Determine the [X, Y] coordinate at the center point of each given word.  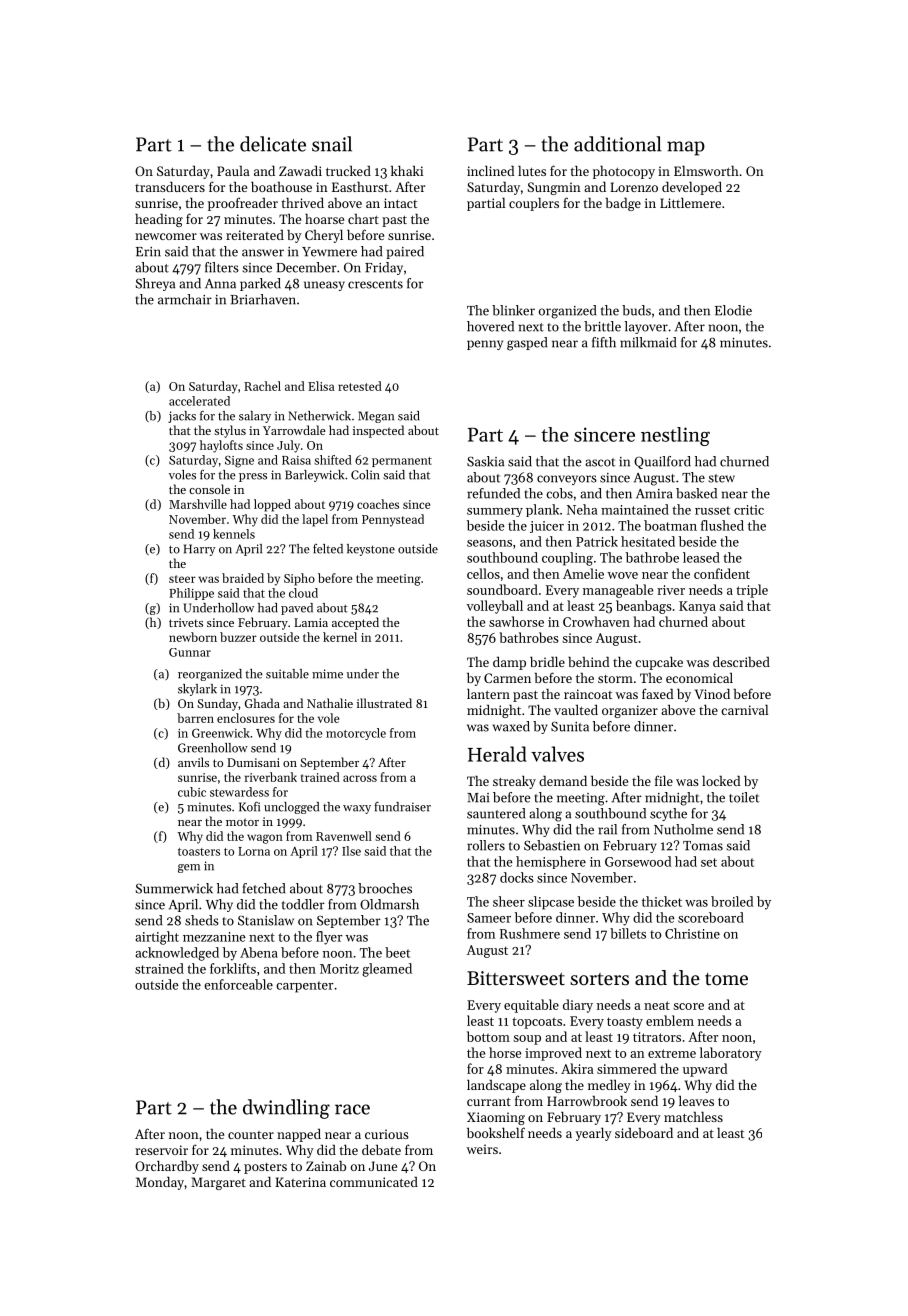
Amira [654, 494]
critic [749, 510]
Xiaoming [496, 1118]
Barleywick [314, 476]
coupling [567, 559]
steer [182, 579]
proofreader [243, 204]
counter [251, 1135]
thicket [662, 901]
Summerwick [174, 888]
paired [405, 252]
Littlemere [690, 202]
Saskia [485, 461]
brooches [385, 888]
